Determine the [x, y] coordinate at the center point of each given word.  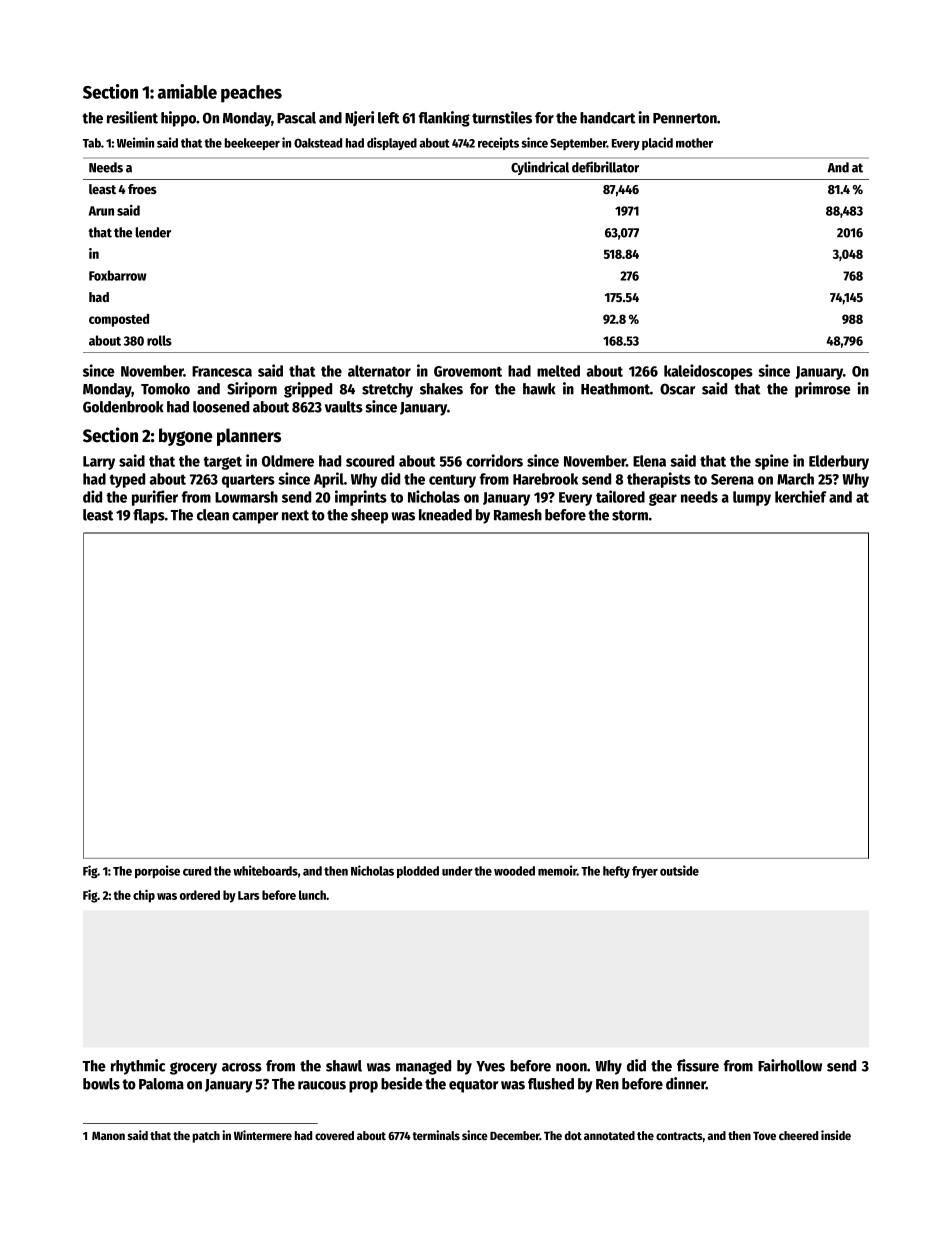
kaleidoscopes [708, 372]
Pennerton [685, 118]
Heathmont [615, 389]
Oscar [677, 389]
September [578, 144]
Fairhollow [790, 1065]
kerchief [800, 496]
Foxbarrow [117, 275]
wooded [514, 871]
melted [558, 371]
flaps [149, 516]
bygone [185, 437]
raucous [322, 1085]
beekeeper [252, 144]
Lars [248, 895]
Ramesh [518, 515]
